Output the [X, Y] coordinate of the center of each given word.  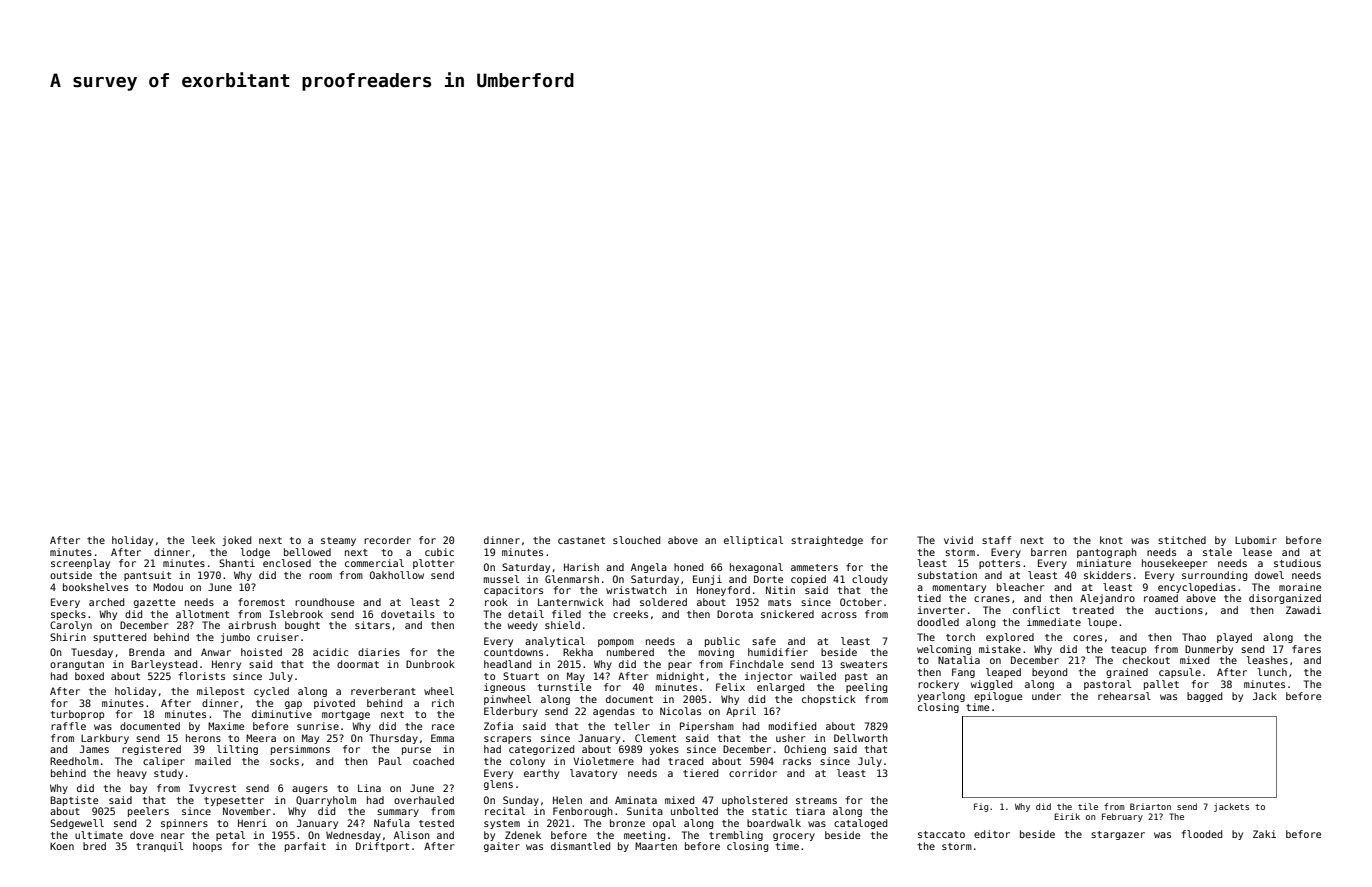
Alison [412, 835]
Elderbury [511, 712]
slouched [636, 540]
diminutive [282, 714]
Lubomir [1256, 540]
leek [203, 540]
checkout [1146, 660]
